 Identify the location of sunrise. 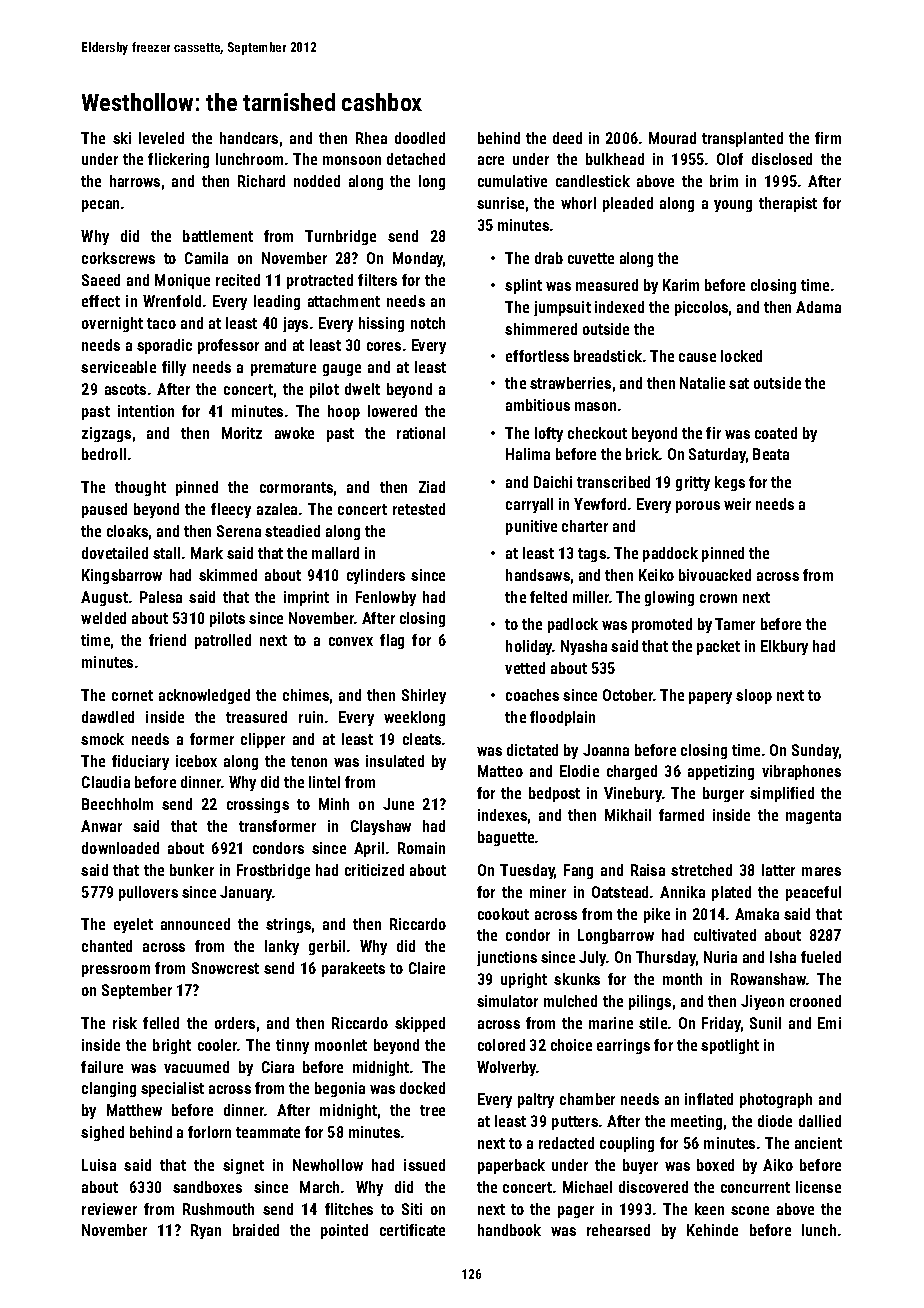
(500, 203).
